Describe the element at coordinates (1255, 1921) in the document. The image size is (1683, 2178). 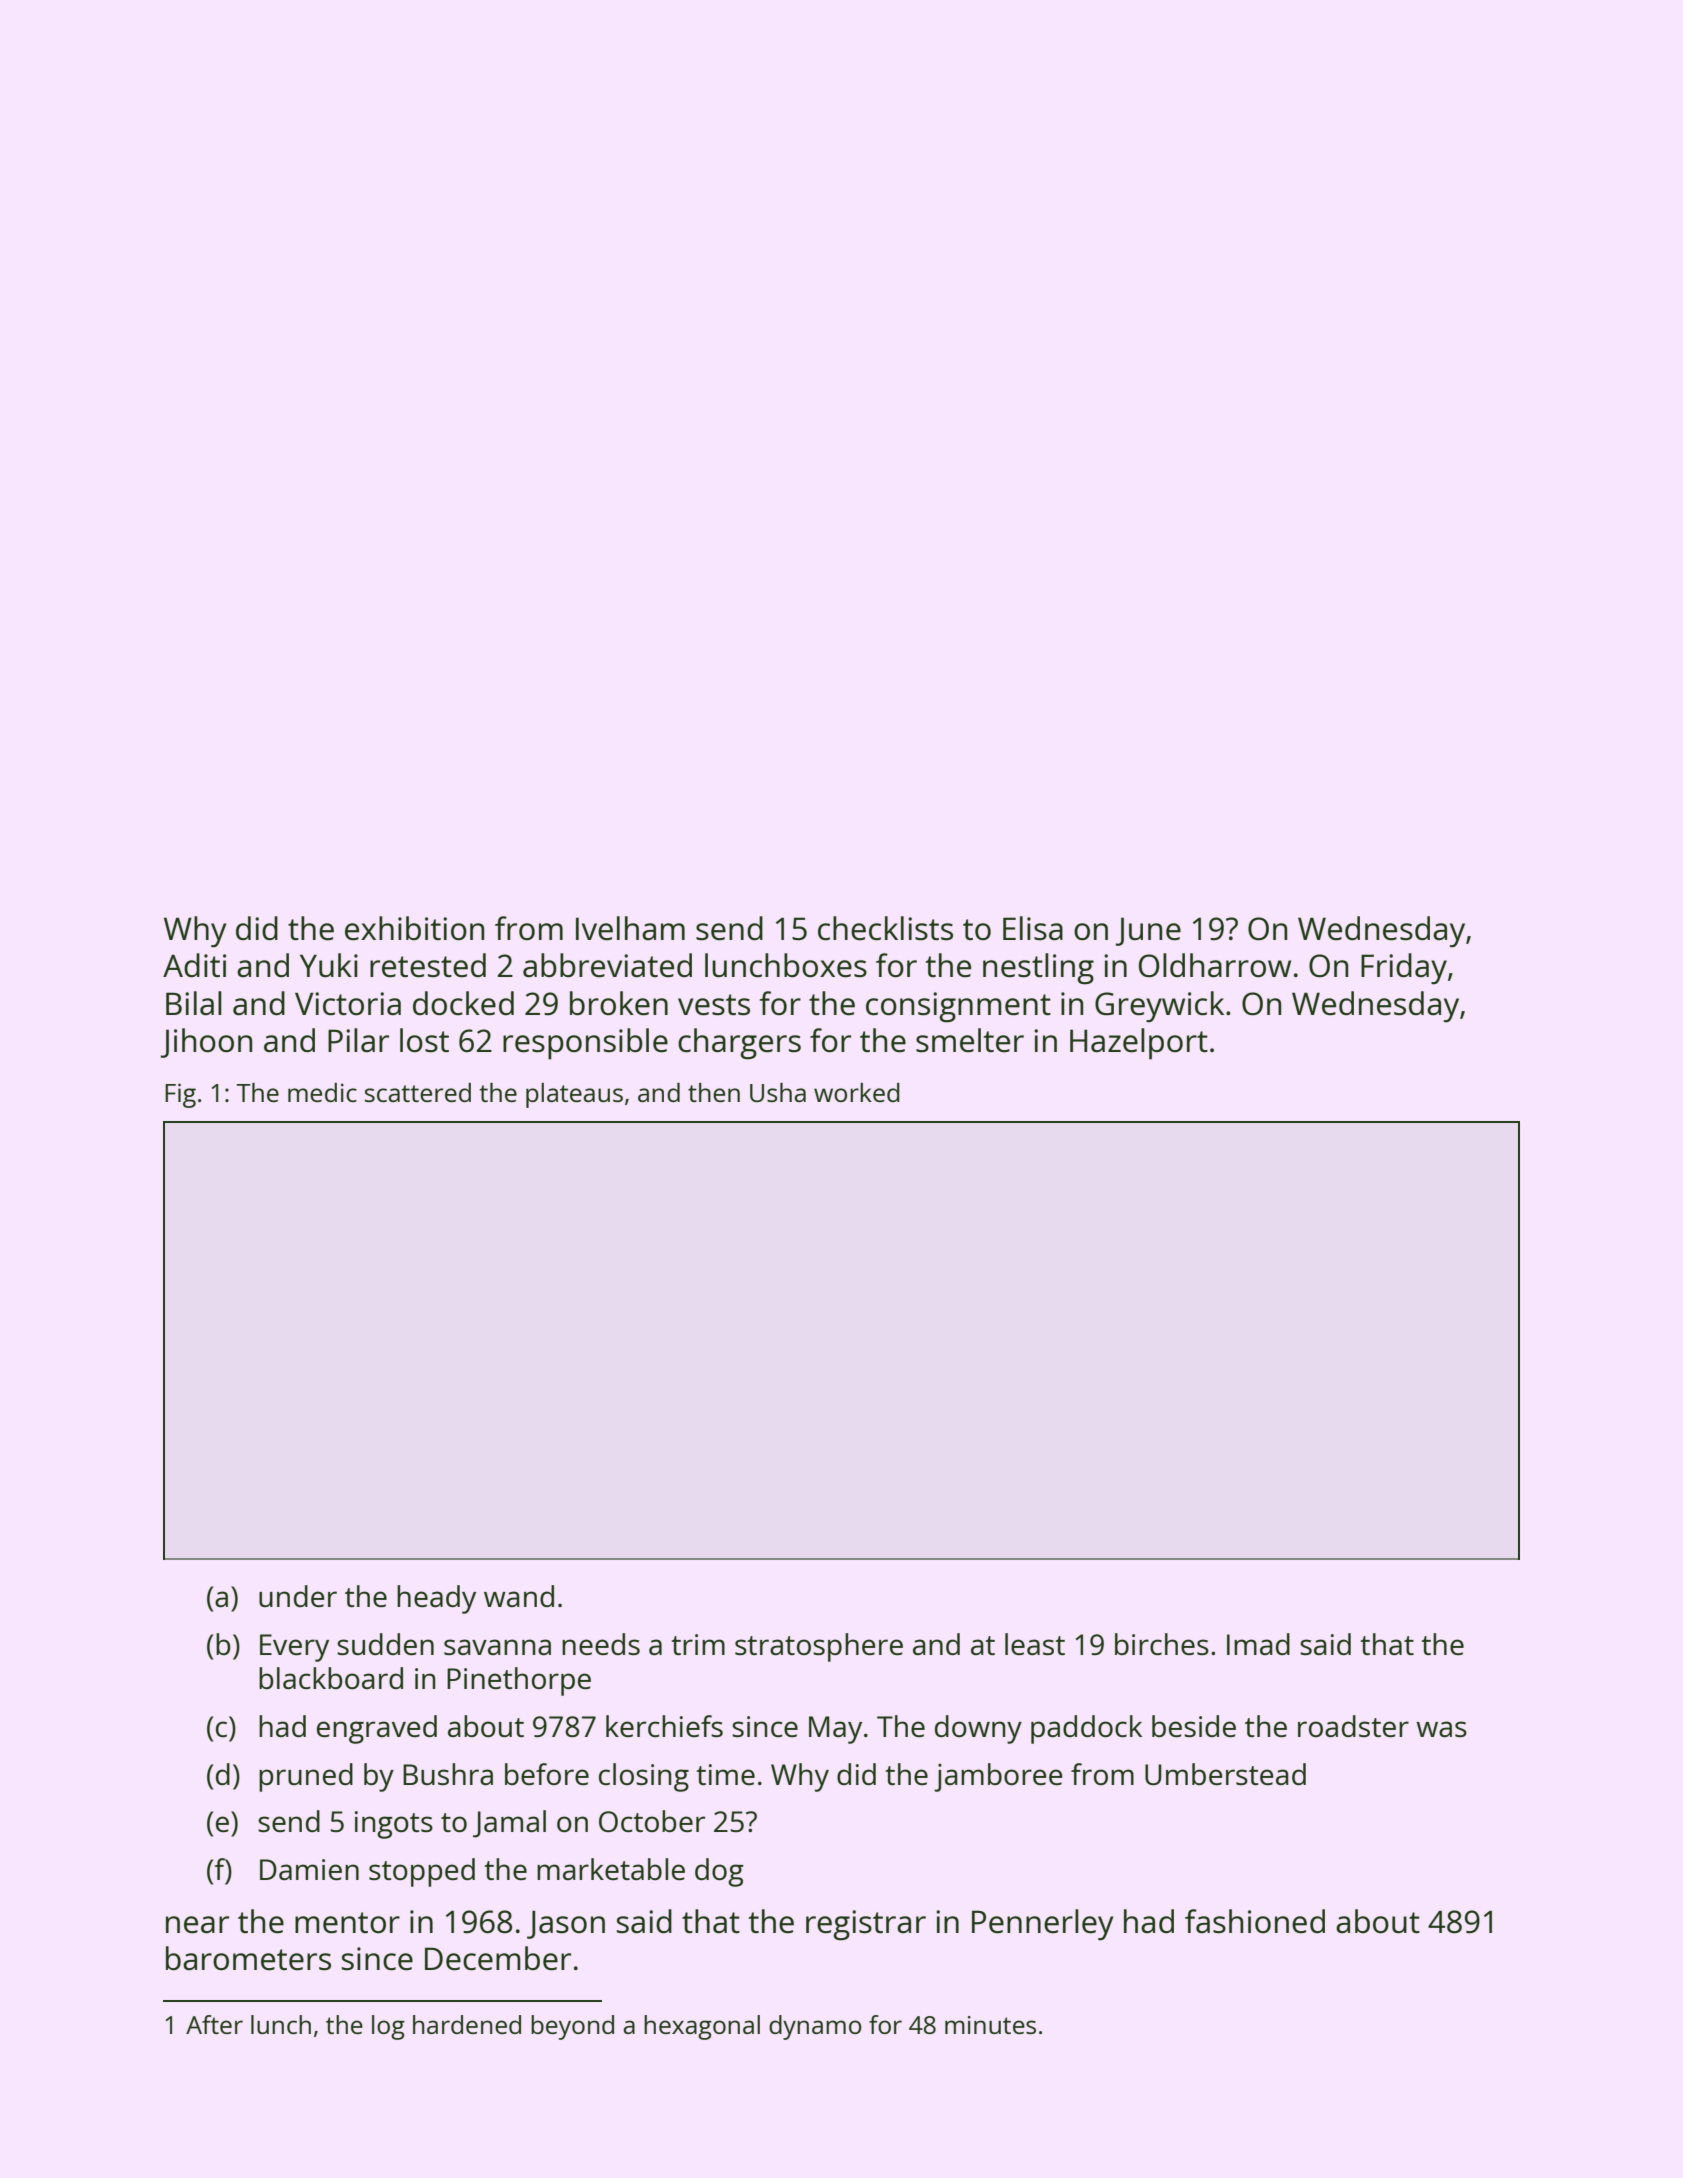
I see `fashioned` at that location.
